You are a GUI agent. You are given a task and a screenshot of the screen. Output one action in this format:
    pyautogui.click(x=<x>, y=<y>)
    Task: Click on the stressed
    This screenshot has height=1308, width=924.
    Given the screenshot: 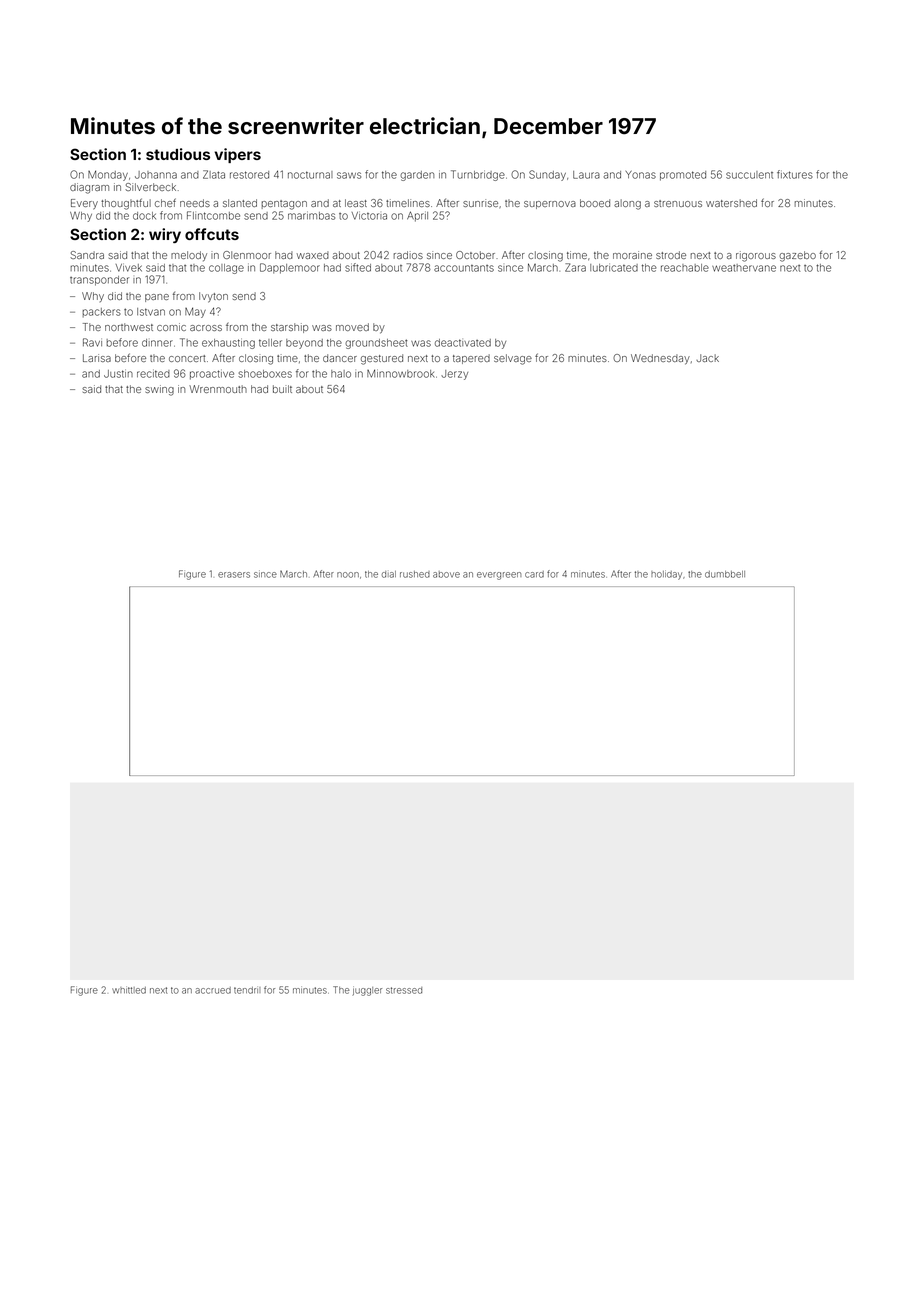 What is the action you would take?
    pyautogui.click(x=404, y=990)
